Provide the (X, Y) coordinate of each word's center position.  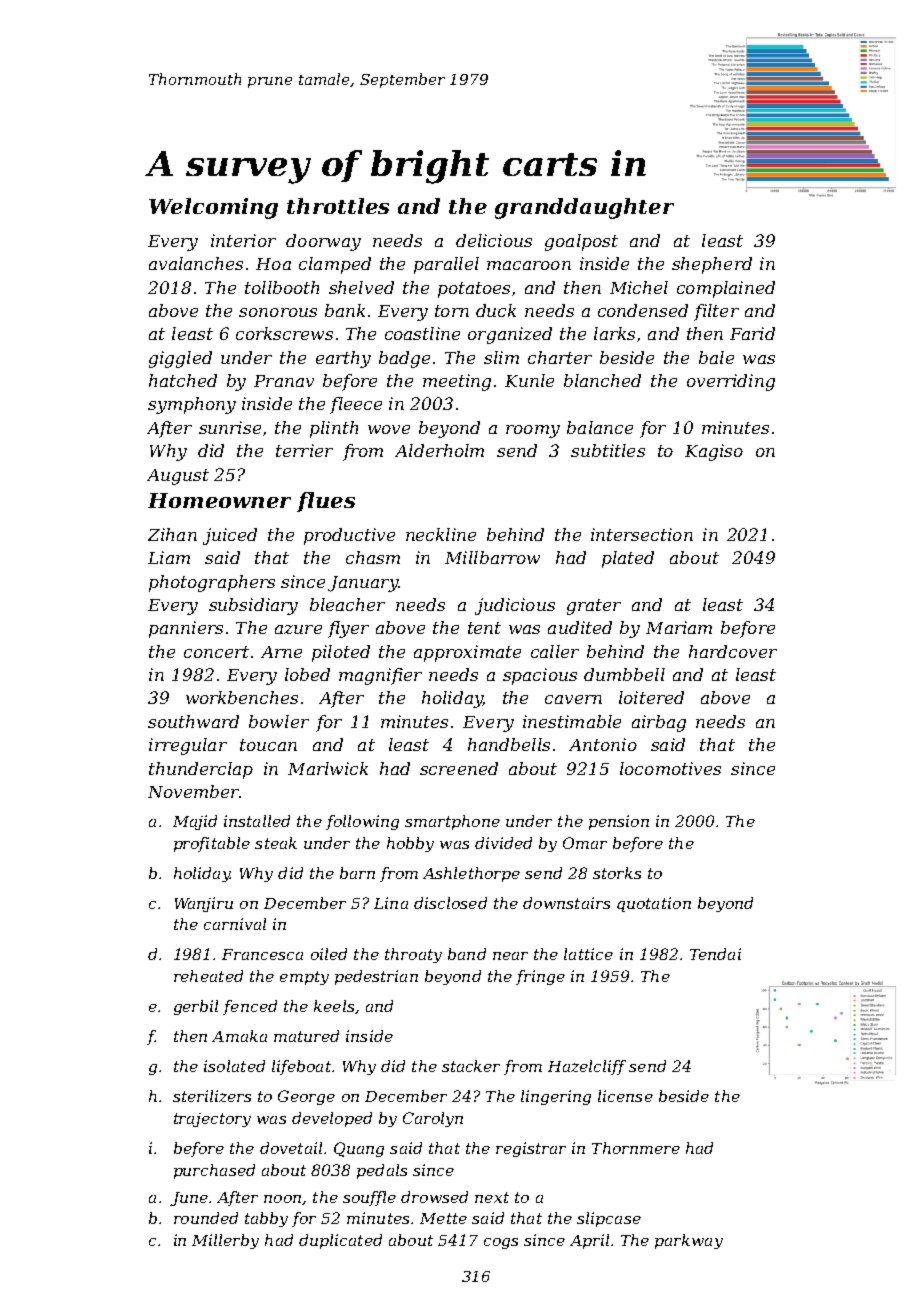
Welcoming (213, 208)
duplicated (340, 1241)
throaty (413, 955)
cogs (501, 1243)
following (362, 822)
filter (716, 312)
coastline (422, 333)
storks (617, 873)
